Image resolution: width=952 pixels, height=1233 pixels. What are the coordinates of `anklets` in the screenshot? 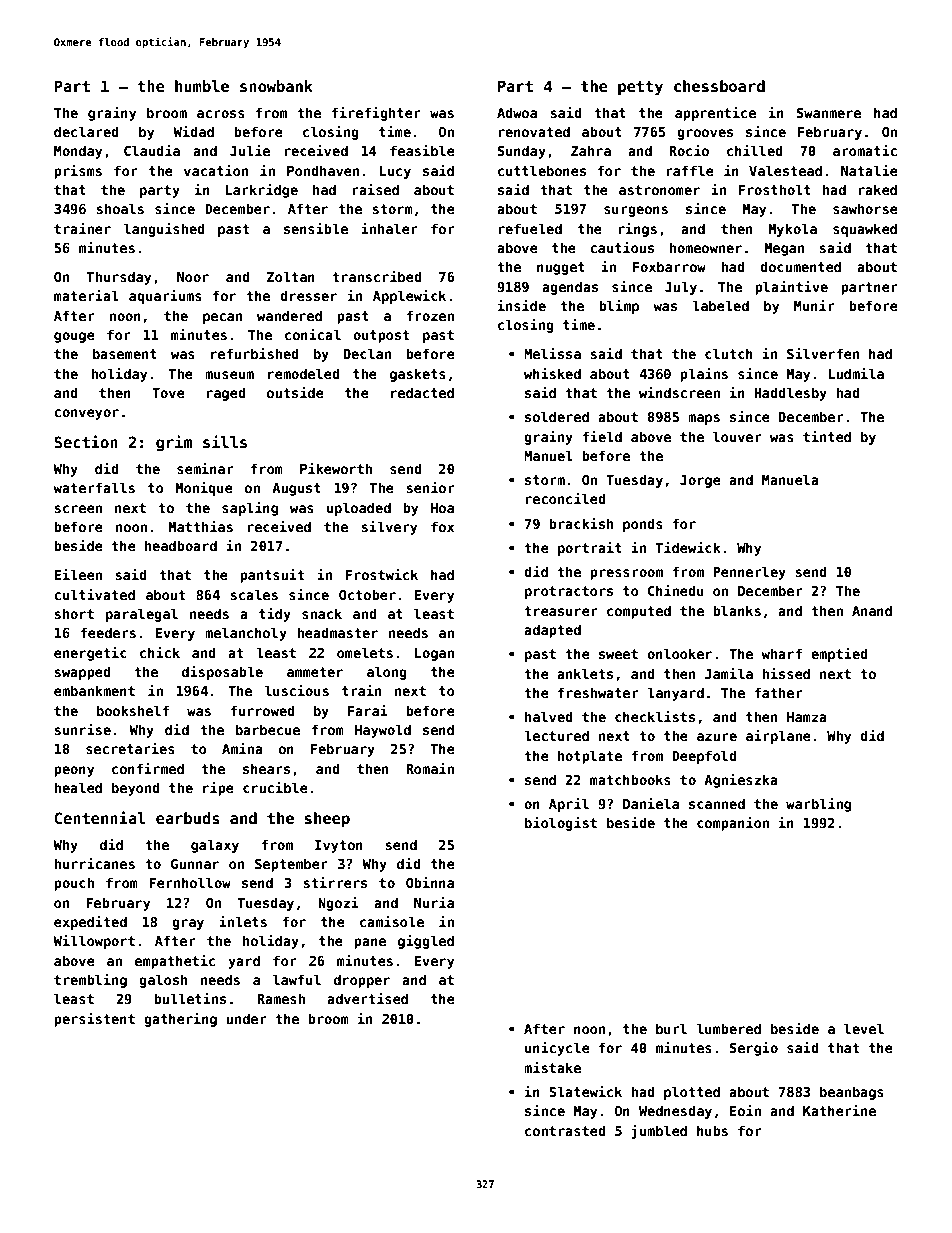 It's located at (585, 673).
